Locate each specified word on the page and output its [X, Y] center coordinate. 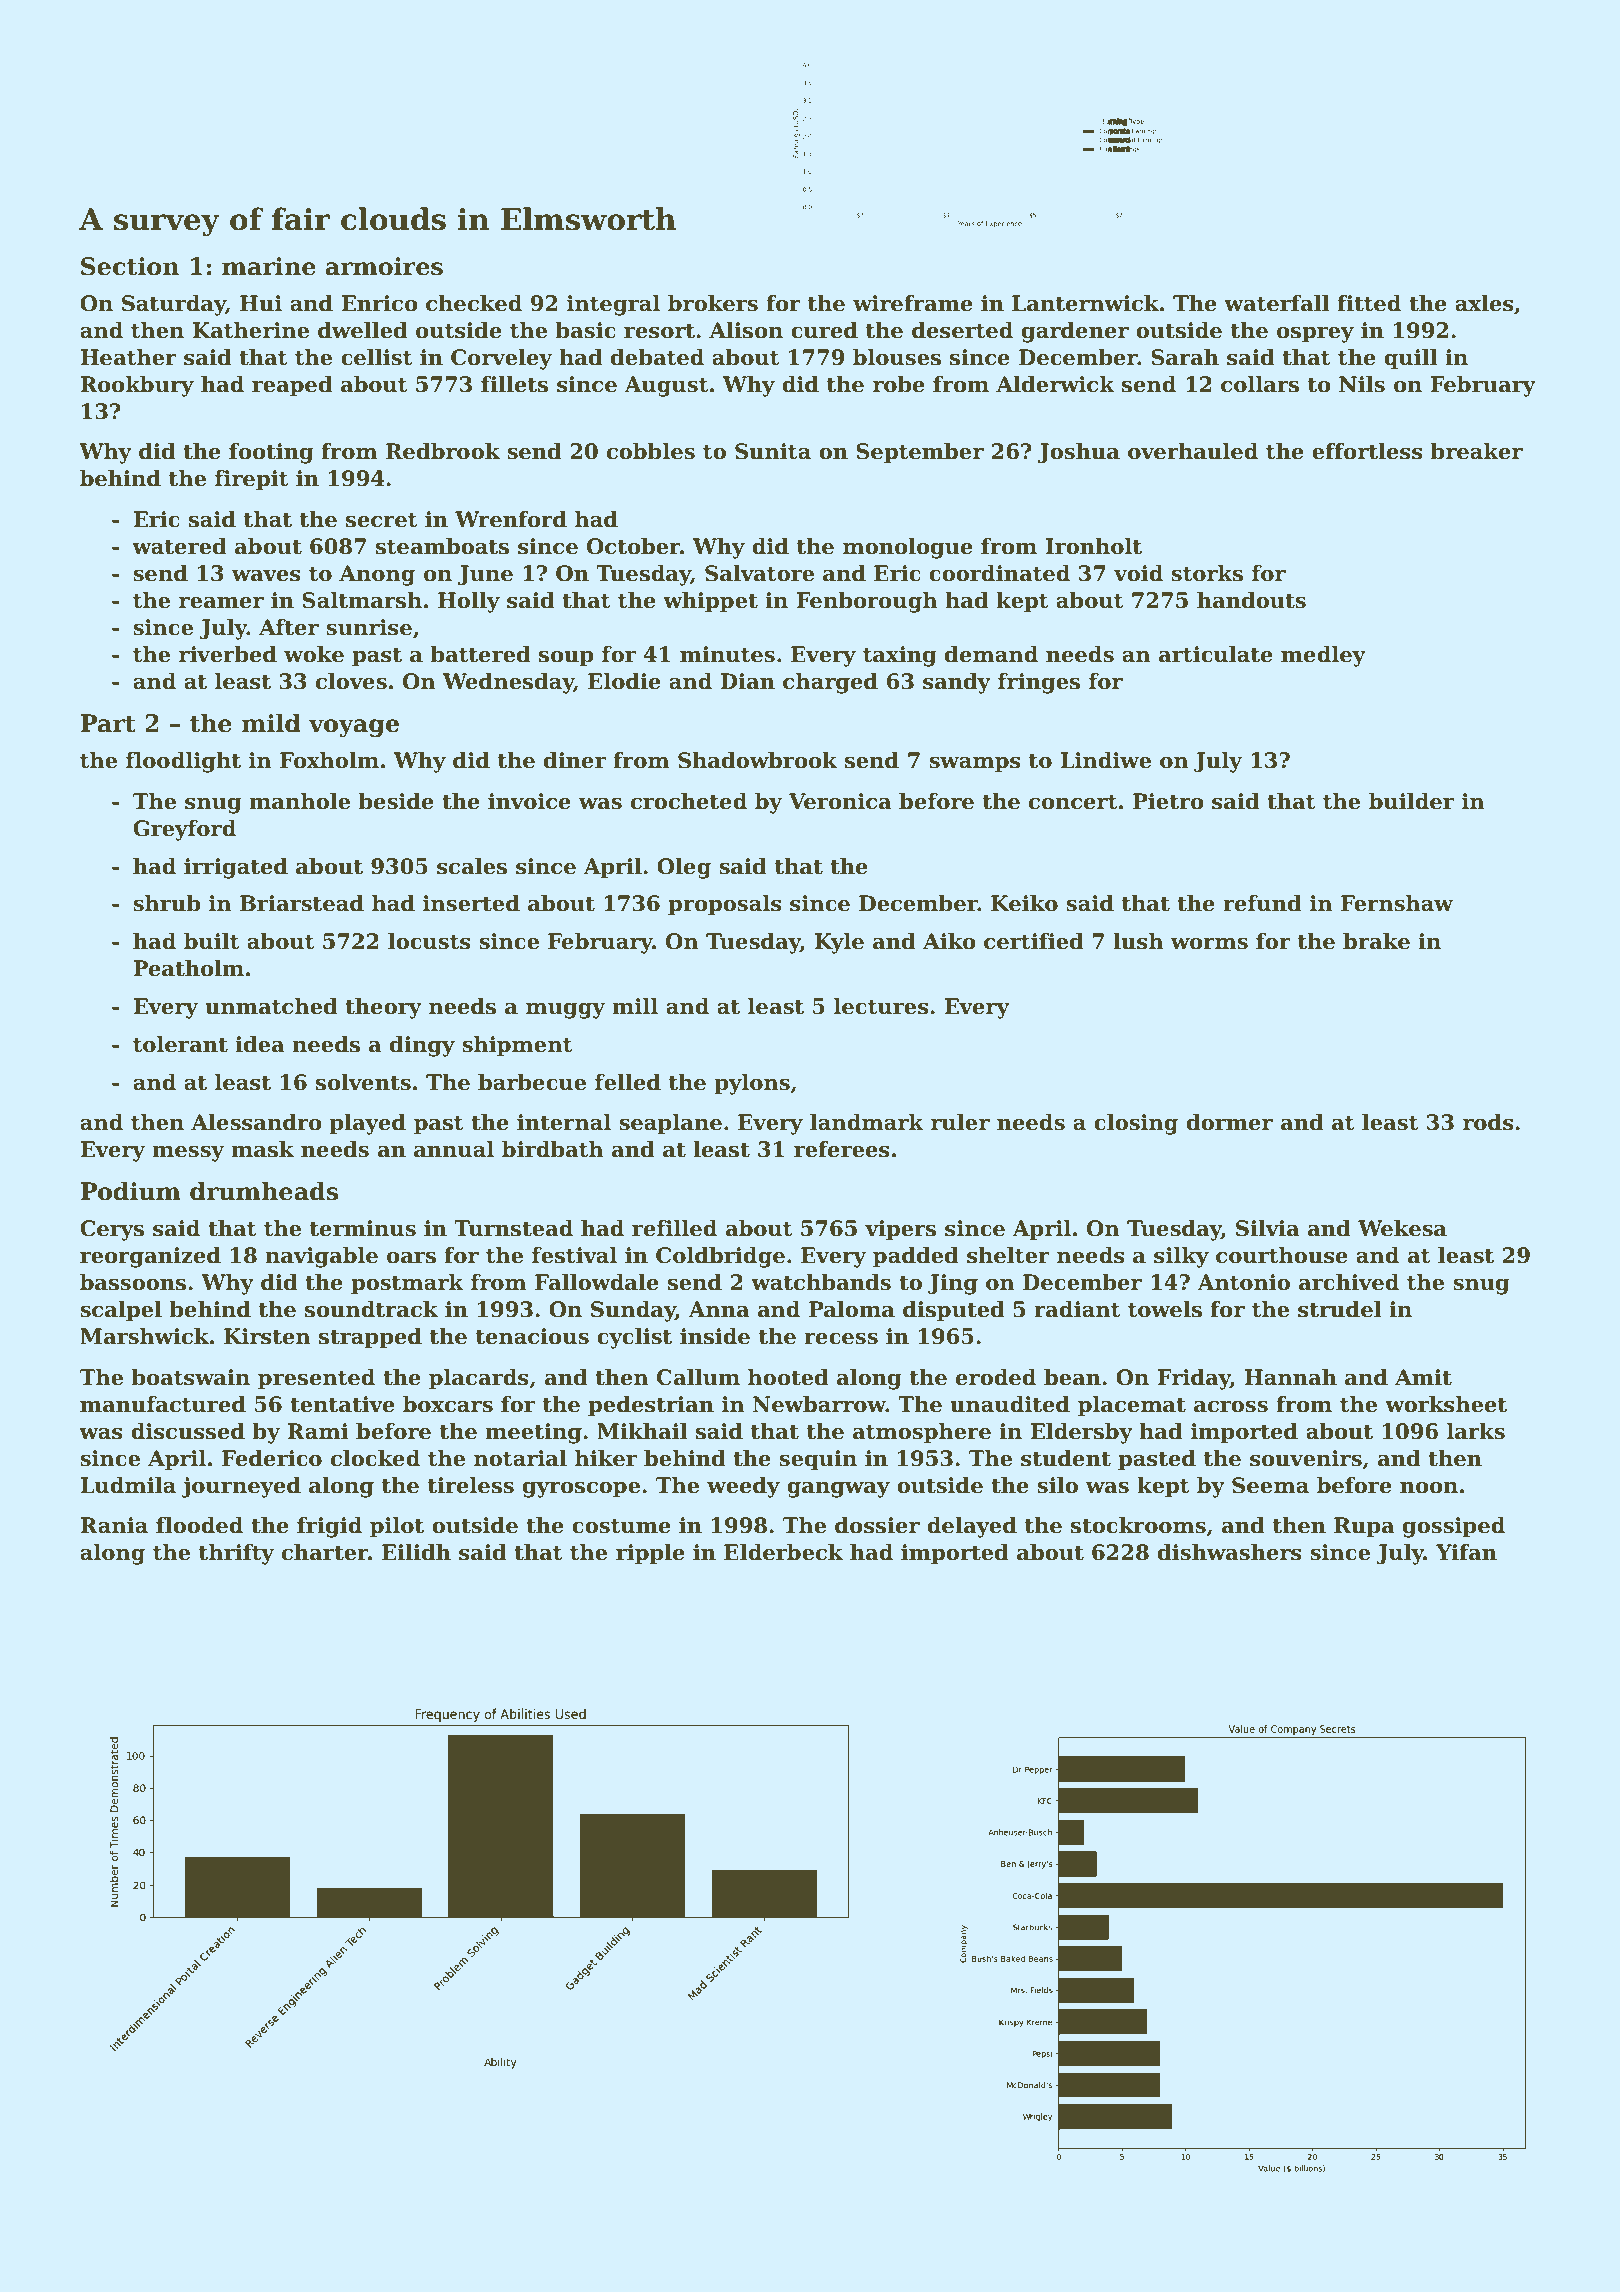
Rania [114, 1525]
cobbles [651, 451]
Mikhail [642, 1431]
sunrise [369, 627]
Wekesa [1402, 1228]
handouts [1251, 600]
